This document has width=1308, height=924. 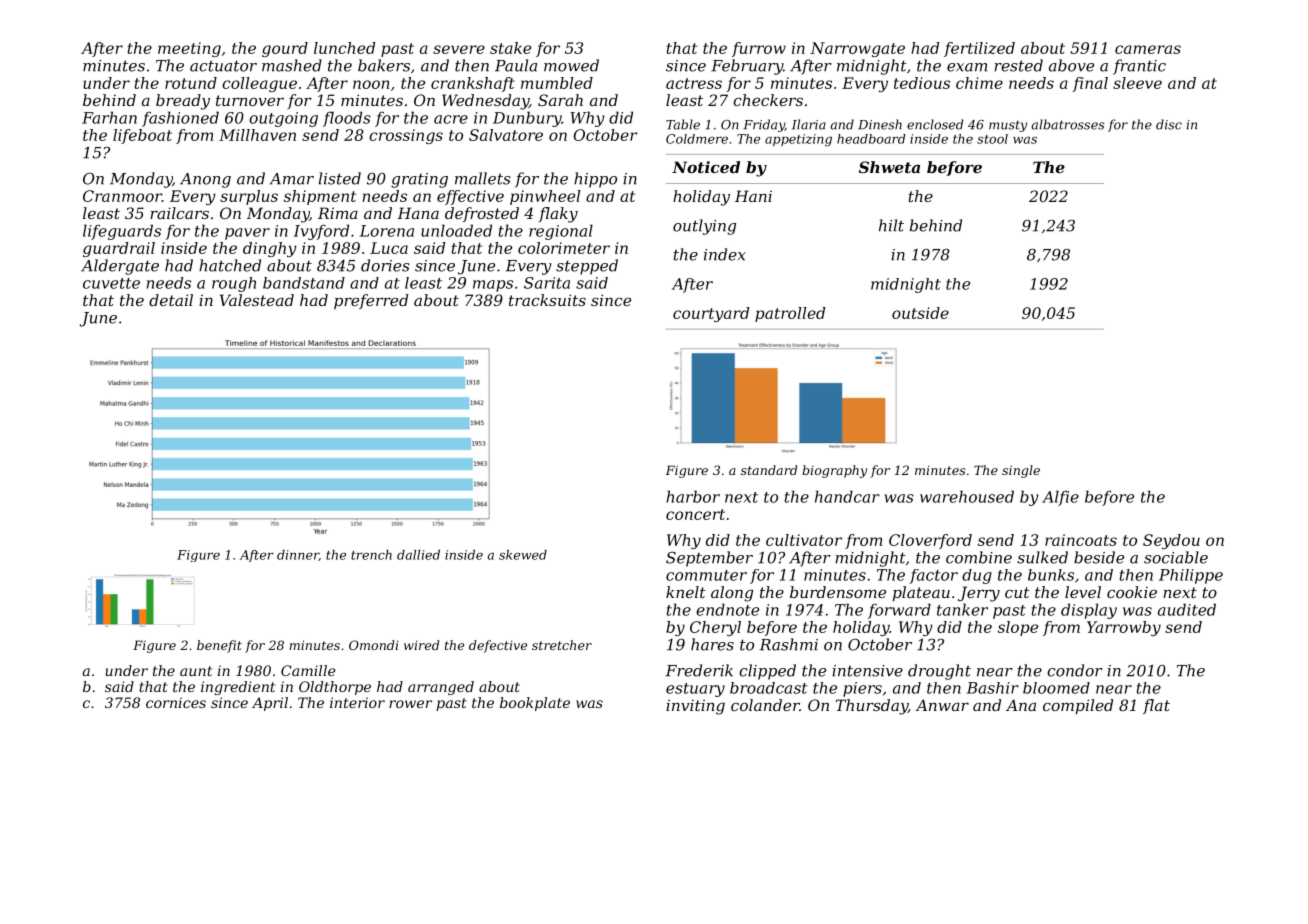 I want to click on standard, so click(x=769, y=470).
